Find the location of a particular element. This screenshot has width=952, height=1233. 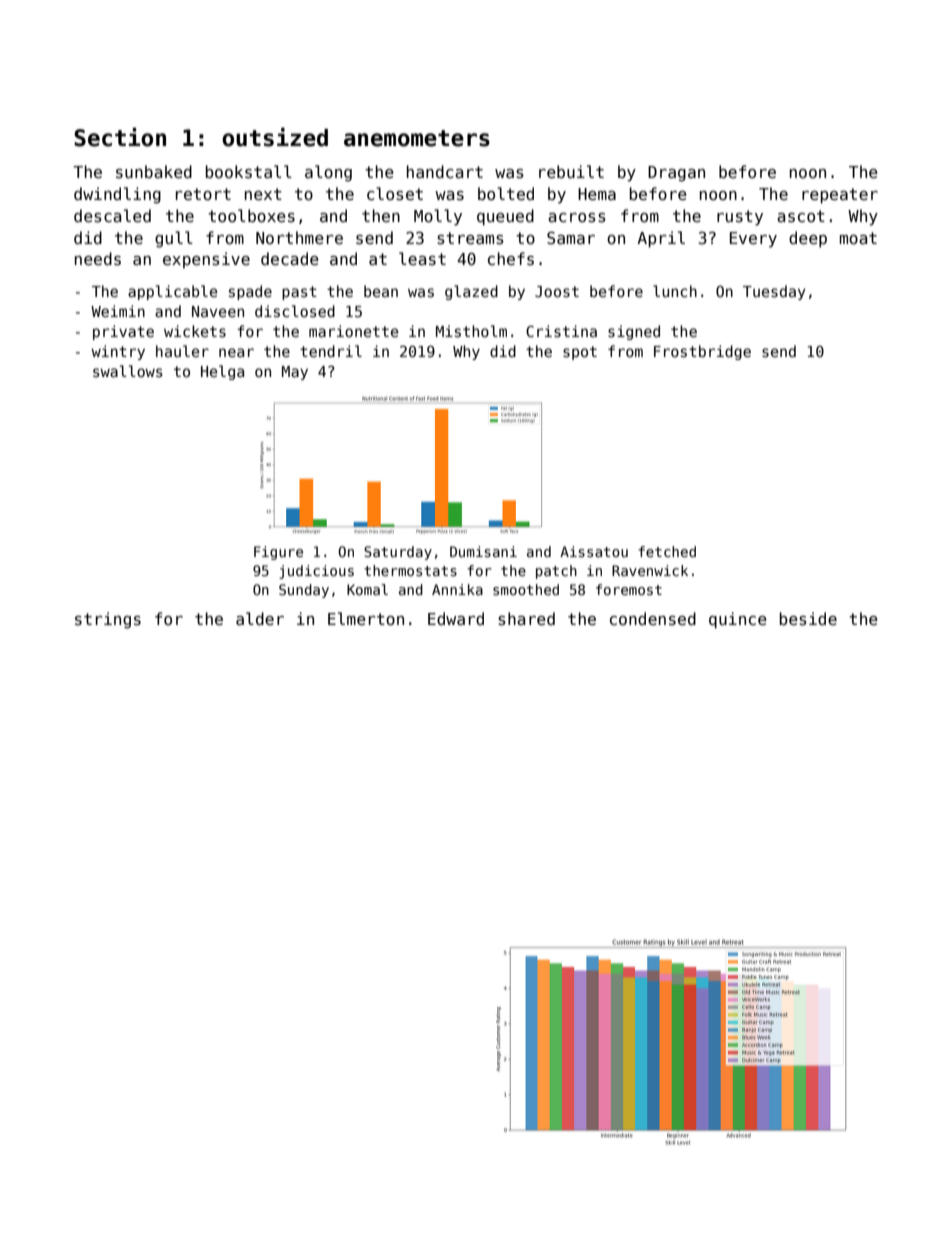

Dragan is located at coordinates (676, 174).
